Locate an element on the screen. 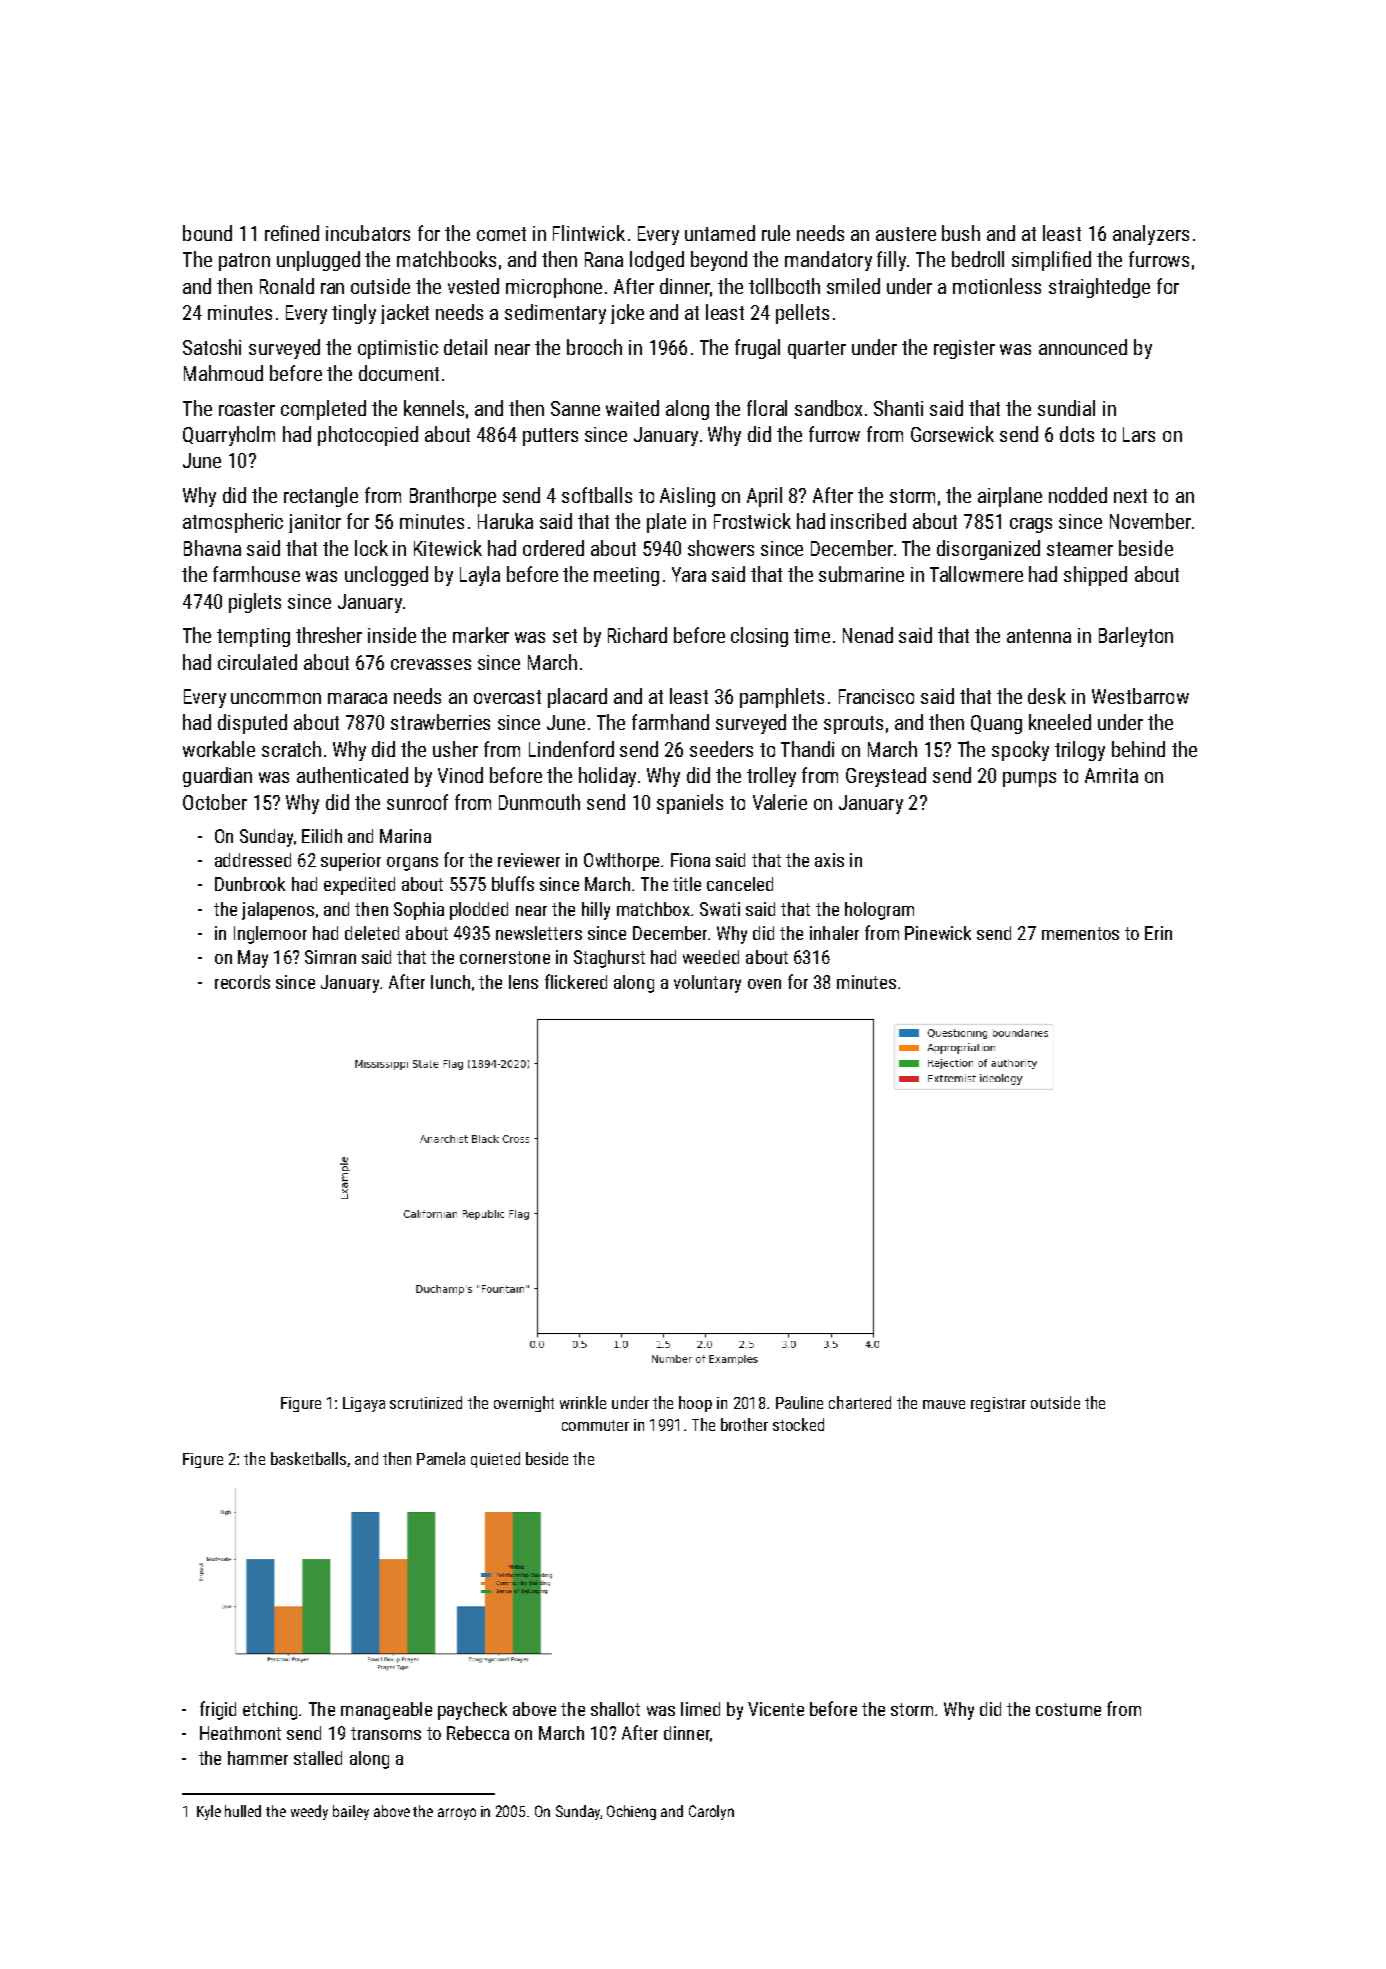 The image size is (1386, 1969). overnight is located at coordinates (524, 1404).
